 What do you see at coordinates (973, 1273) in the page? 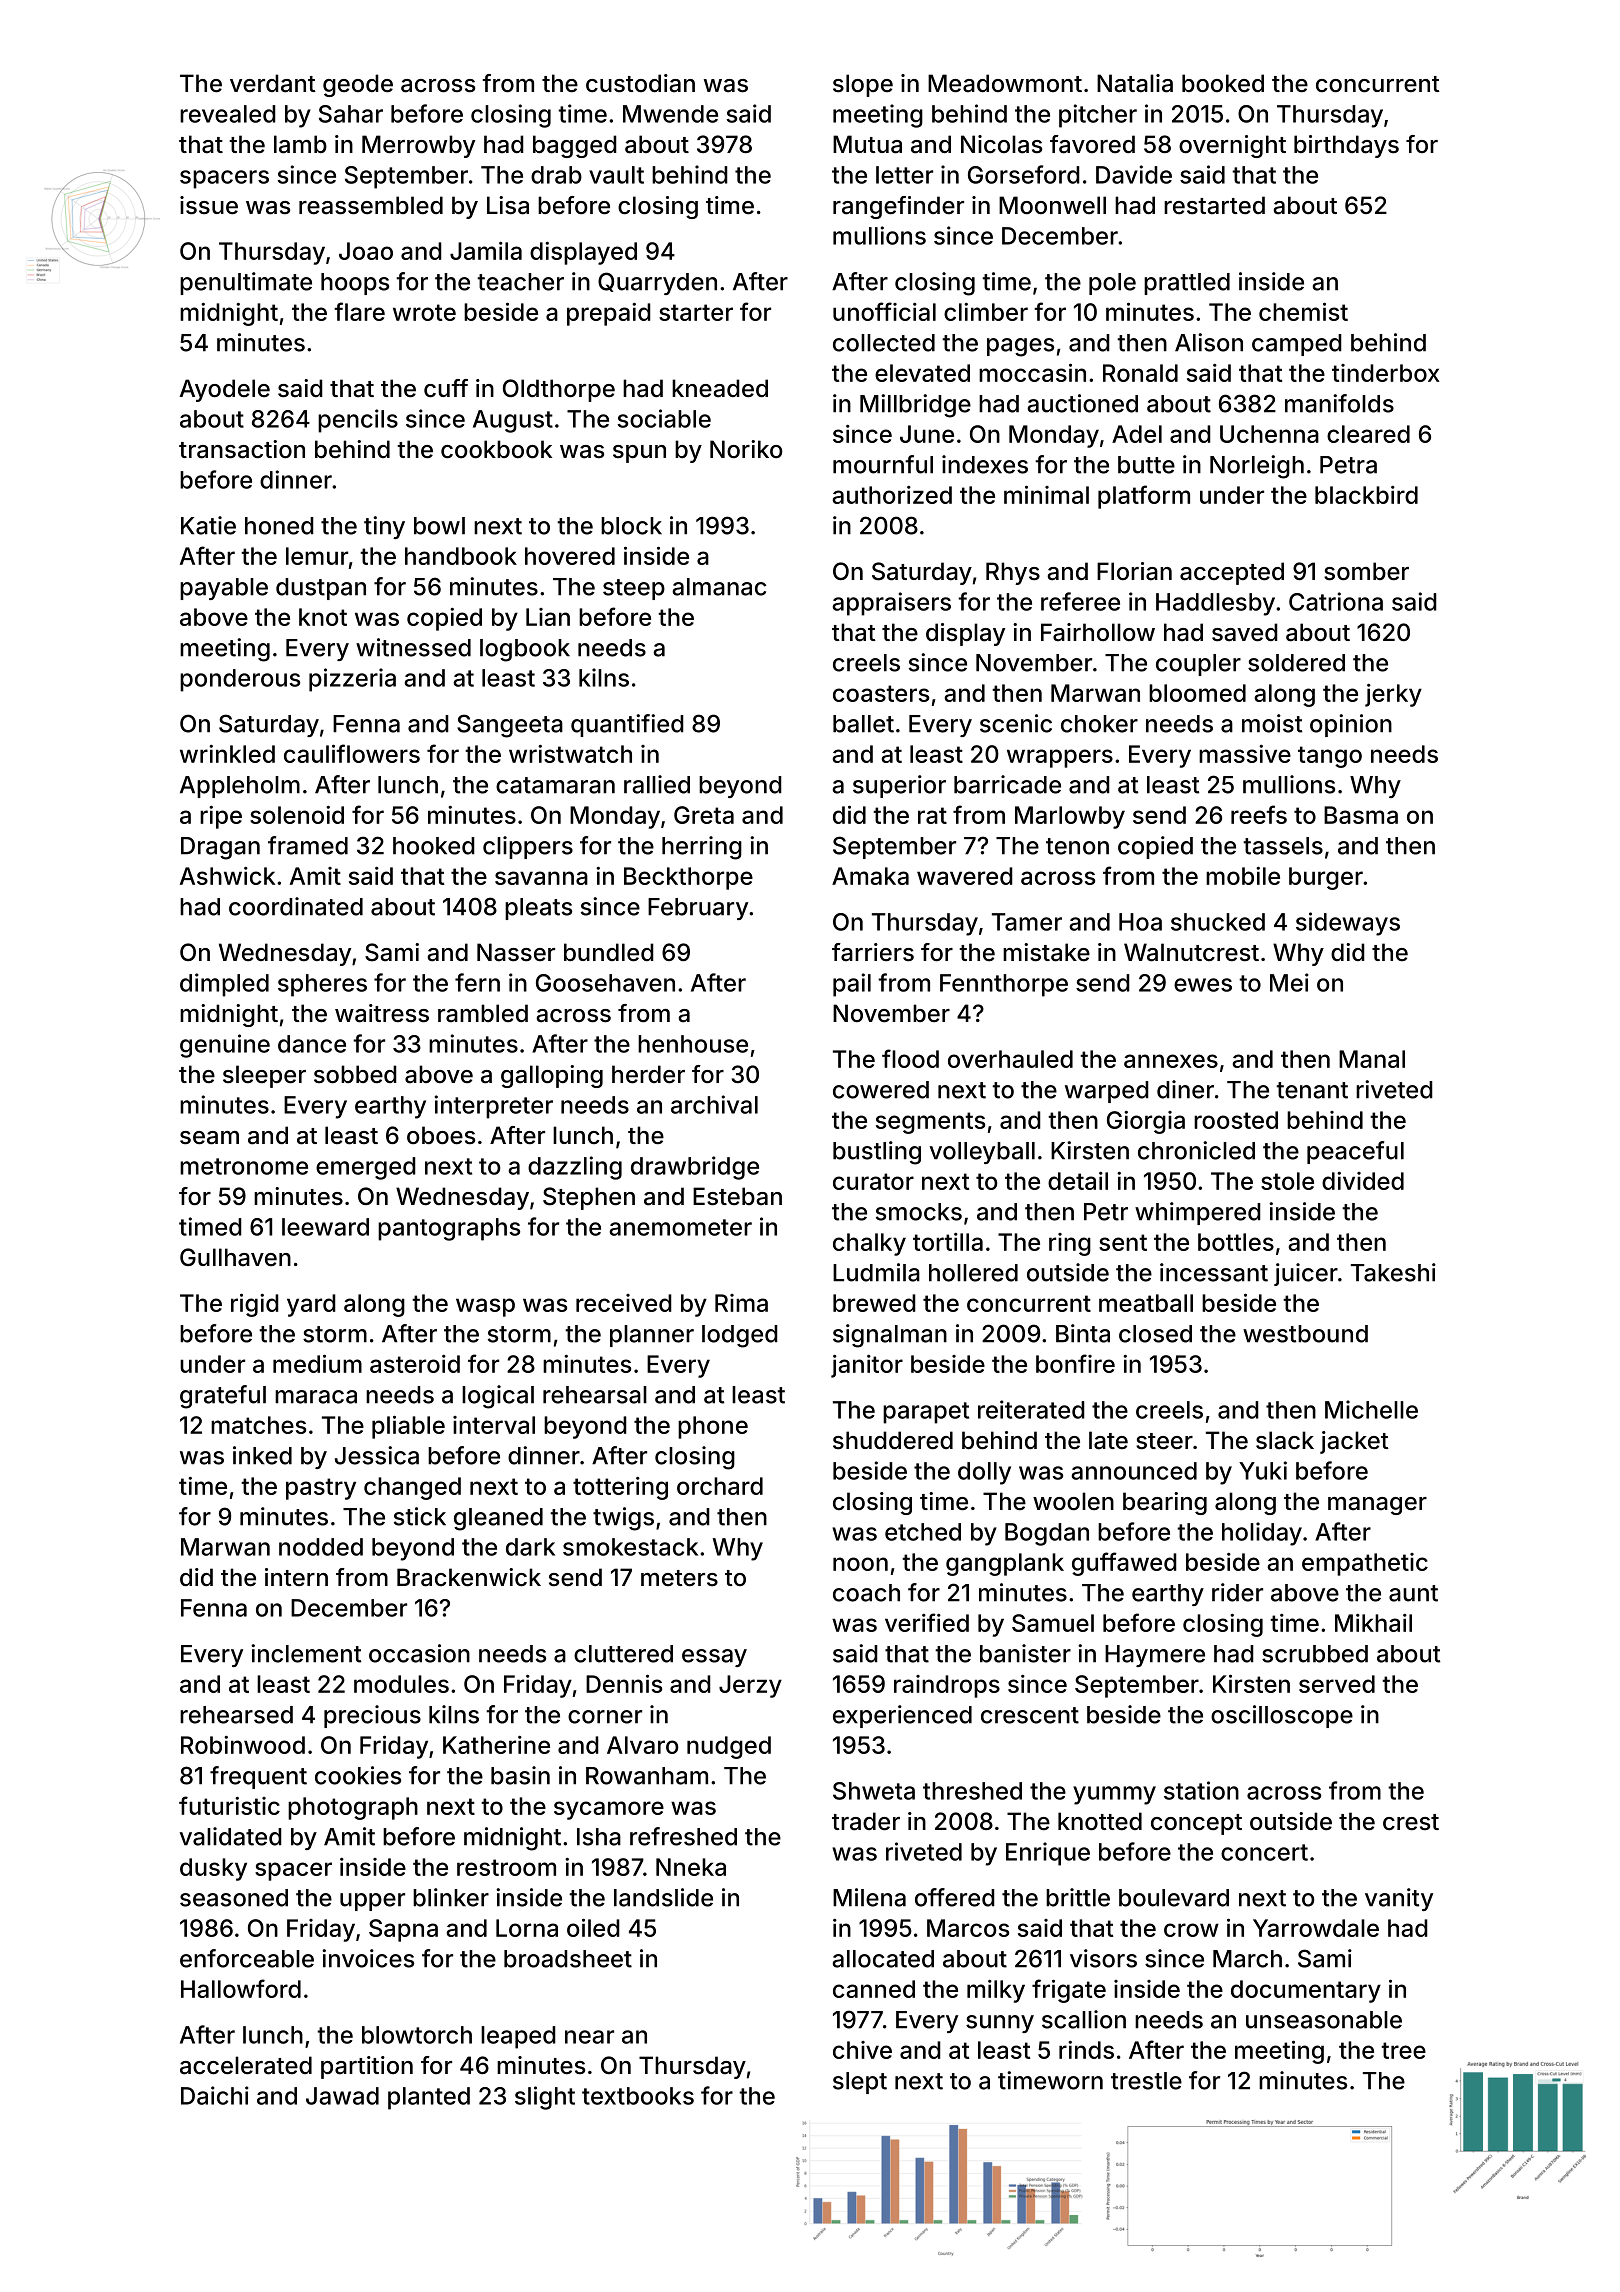
I see `hollered` at bounding box center [973, 1273].
